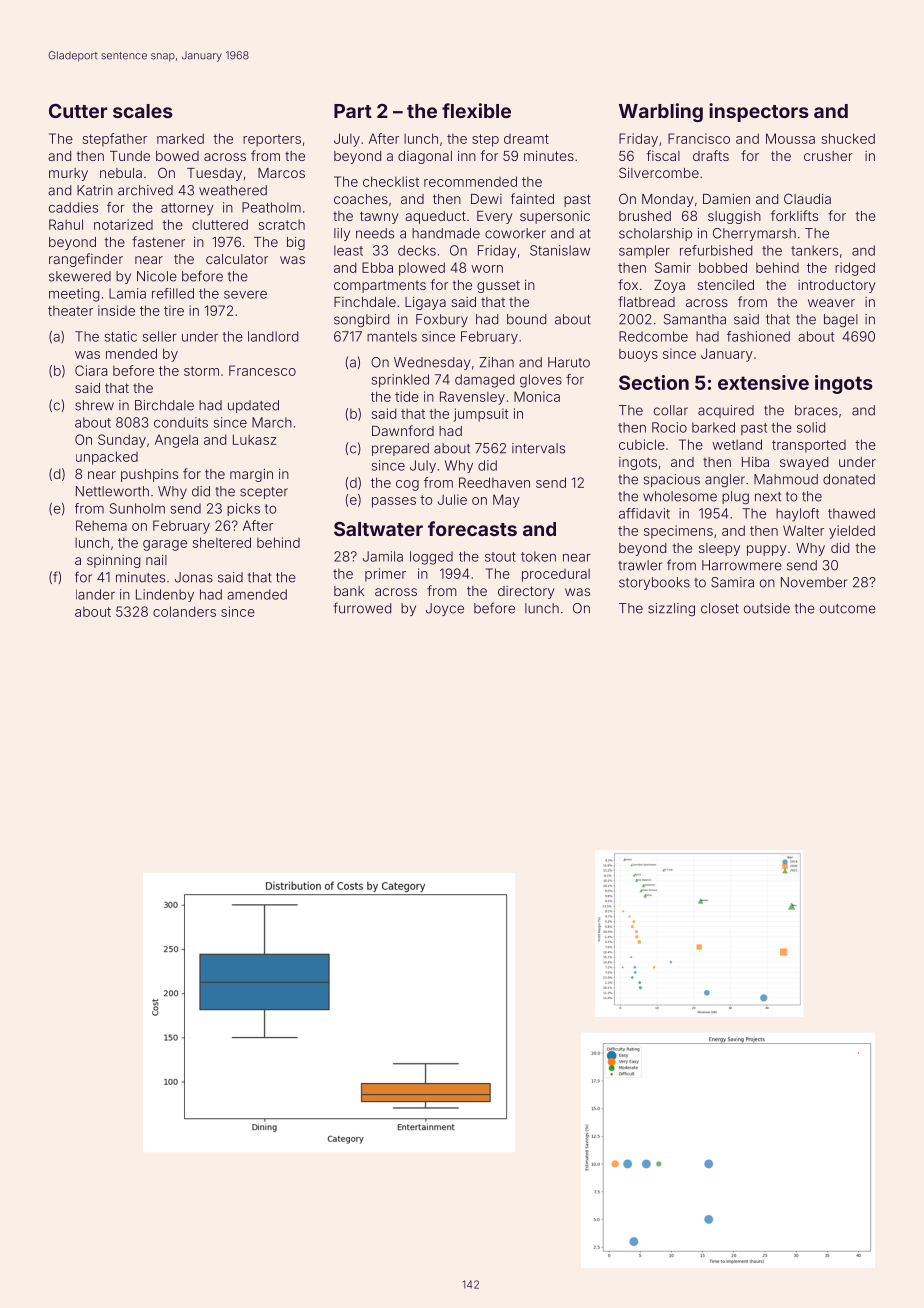 Image resolution: width=924 pixels, height=1308 pixels. Describe the element at coordinates (220, 224) in the screenshot. I see `cluttered` at that location.
